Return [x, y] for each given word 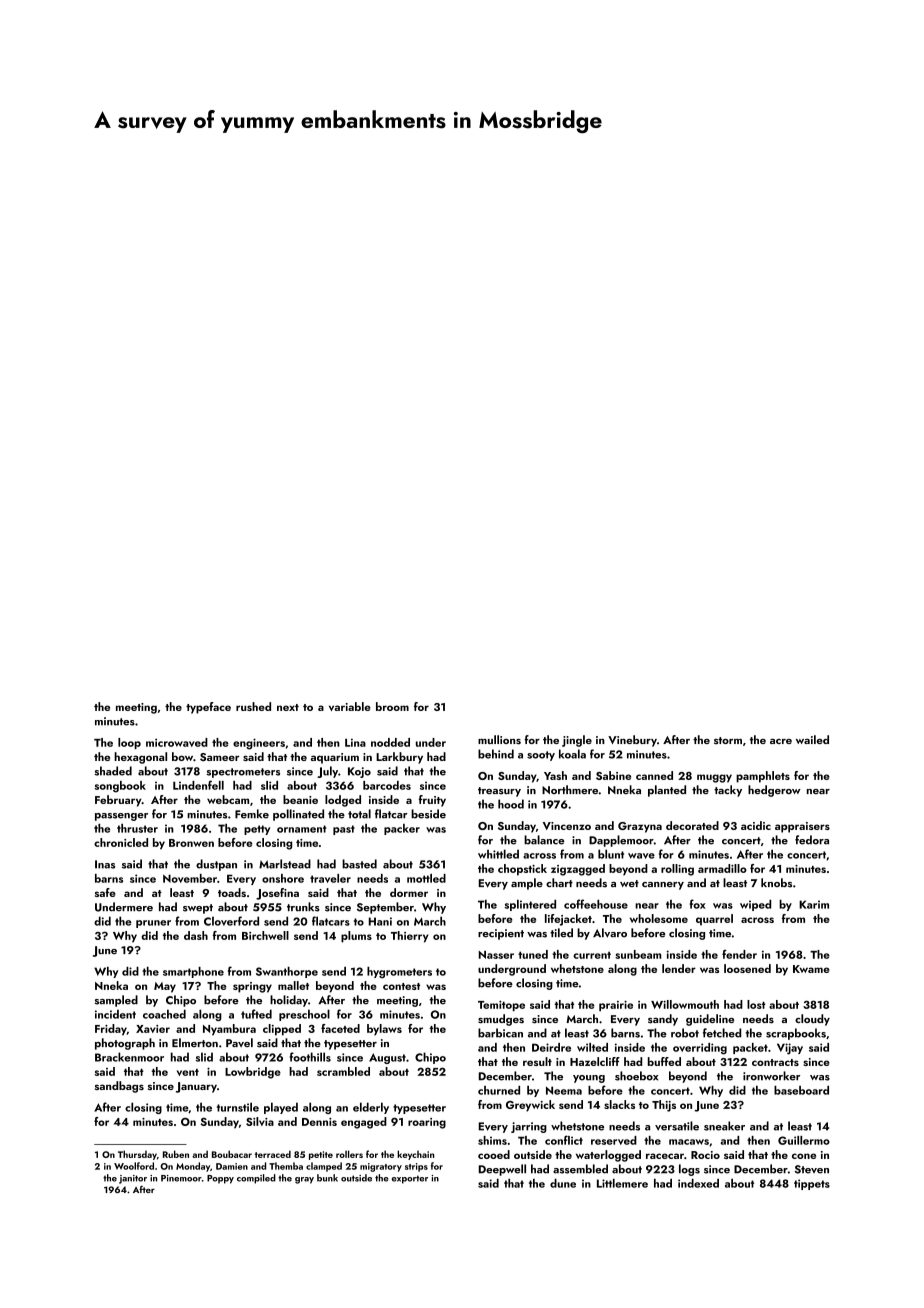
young [589, 1079]
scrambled [343, 1071]
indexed [698, 1183]
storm [728, 741]
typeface [208, 708]
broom [392, 706]
